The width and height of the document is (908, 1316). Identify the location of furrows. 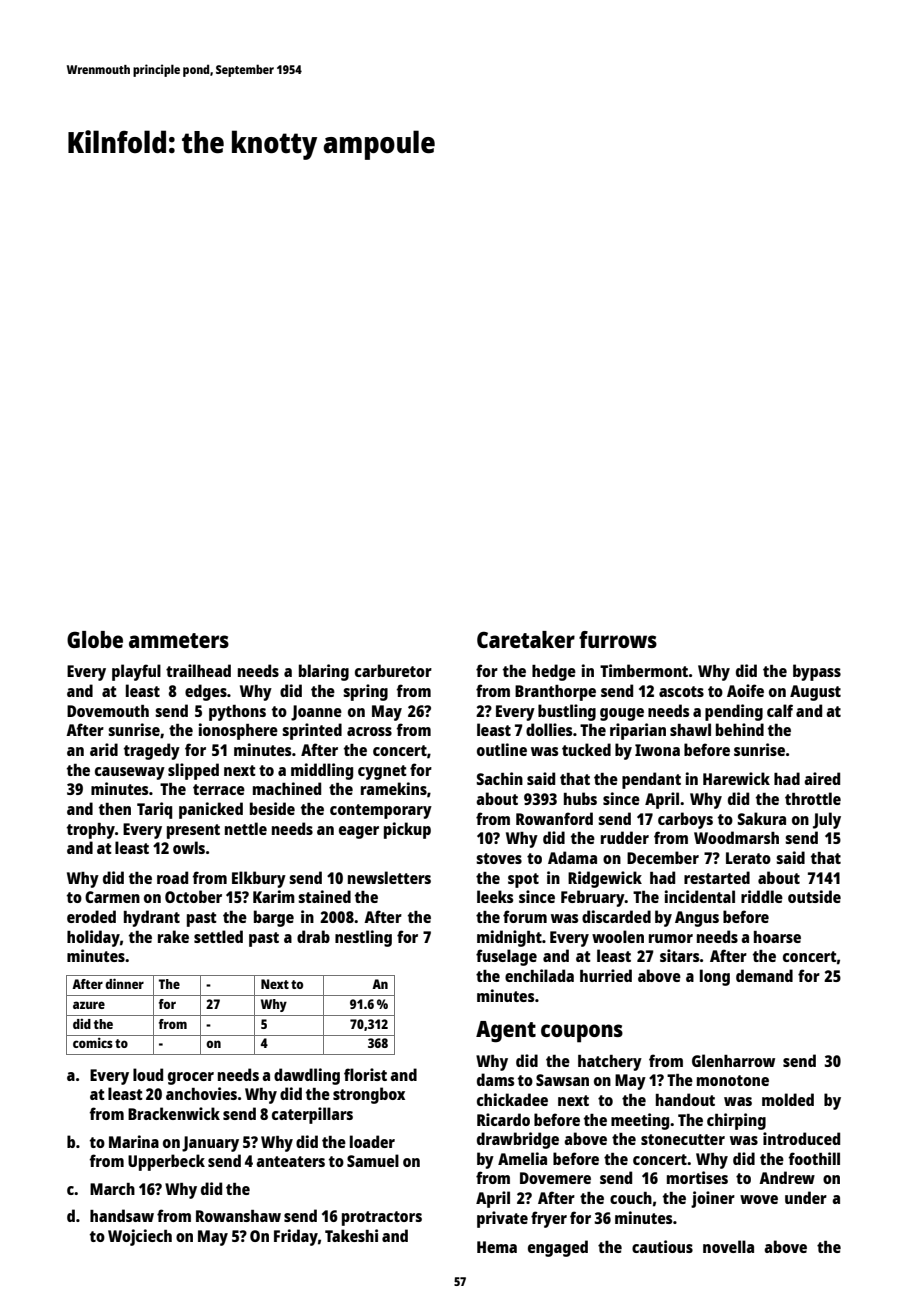
(618, 639).
